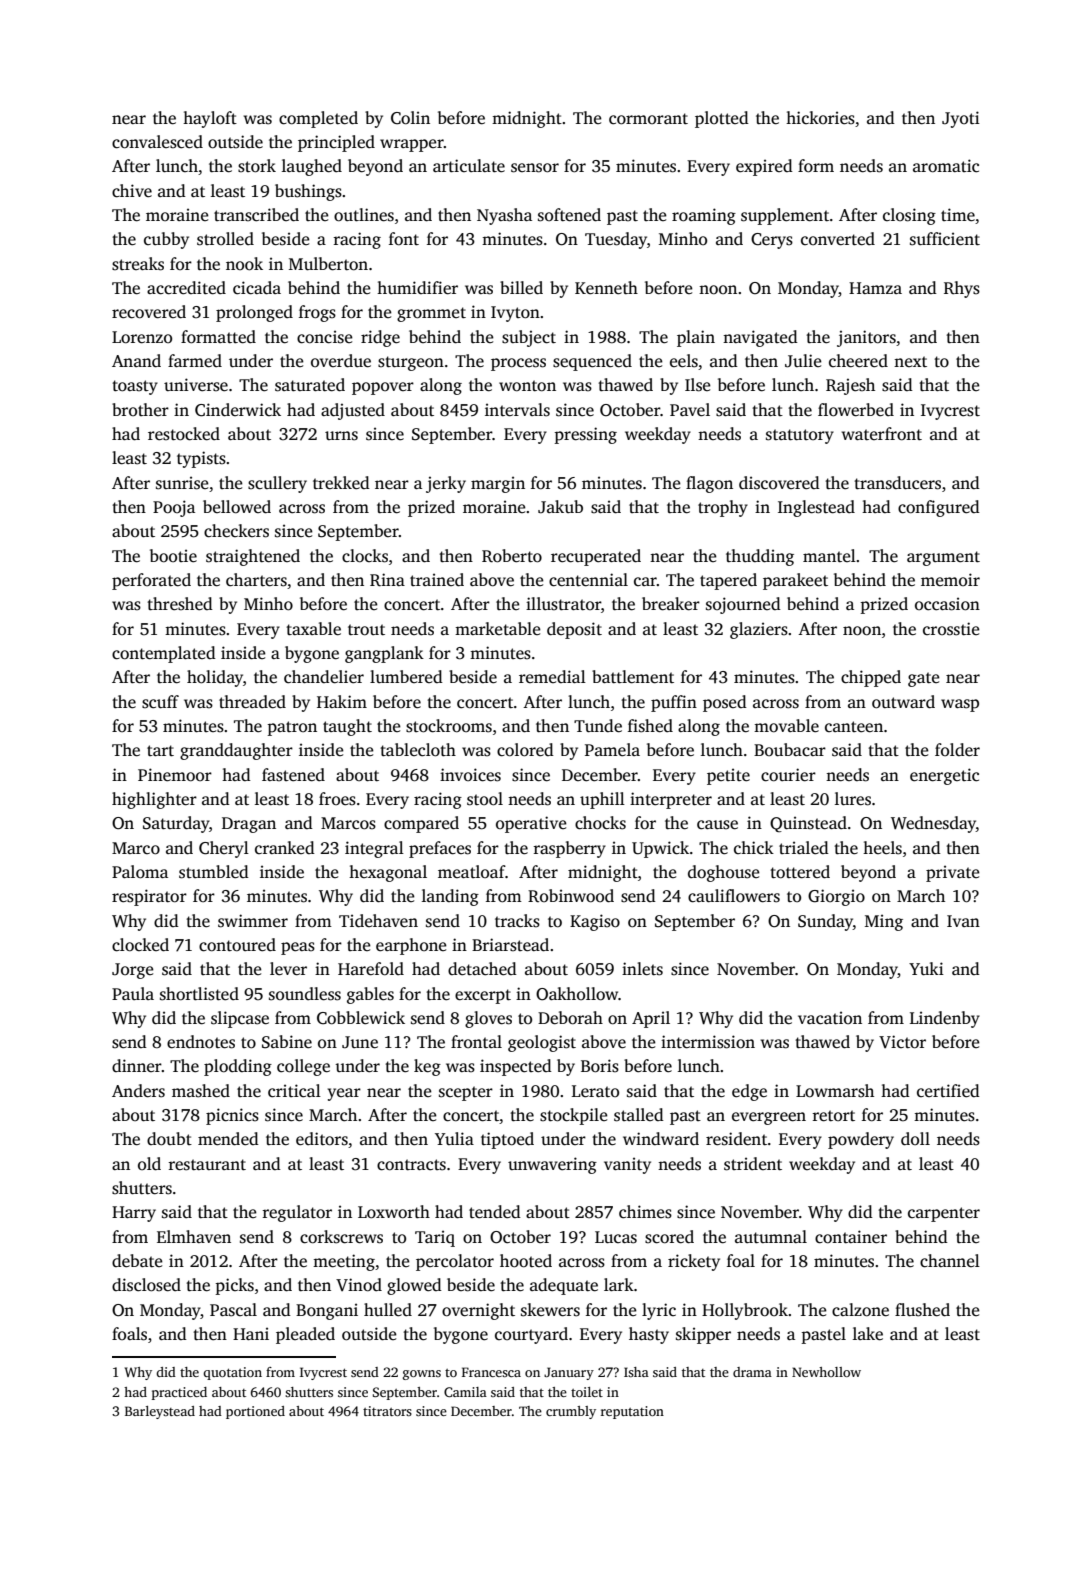 The image size is (1092, 1581). What do you see at coordinates (180, 604) in the screenshot?
I see `threshed` at bounding box center [180, 604].
